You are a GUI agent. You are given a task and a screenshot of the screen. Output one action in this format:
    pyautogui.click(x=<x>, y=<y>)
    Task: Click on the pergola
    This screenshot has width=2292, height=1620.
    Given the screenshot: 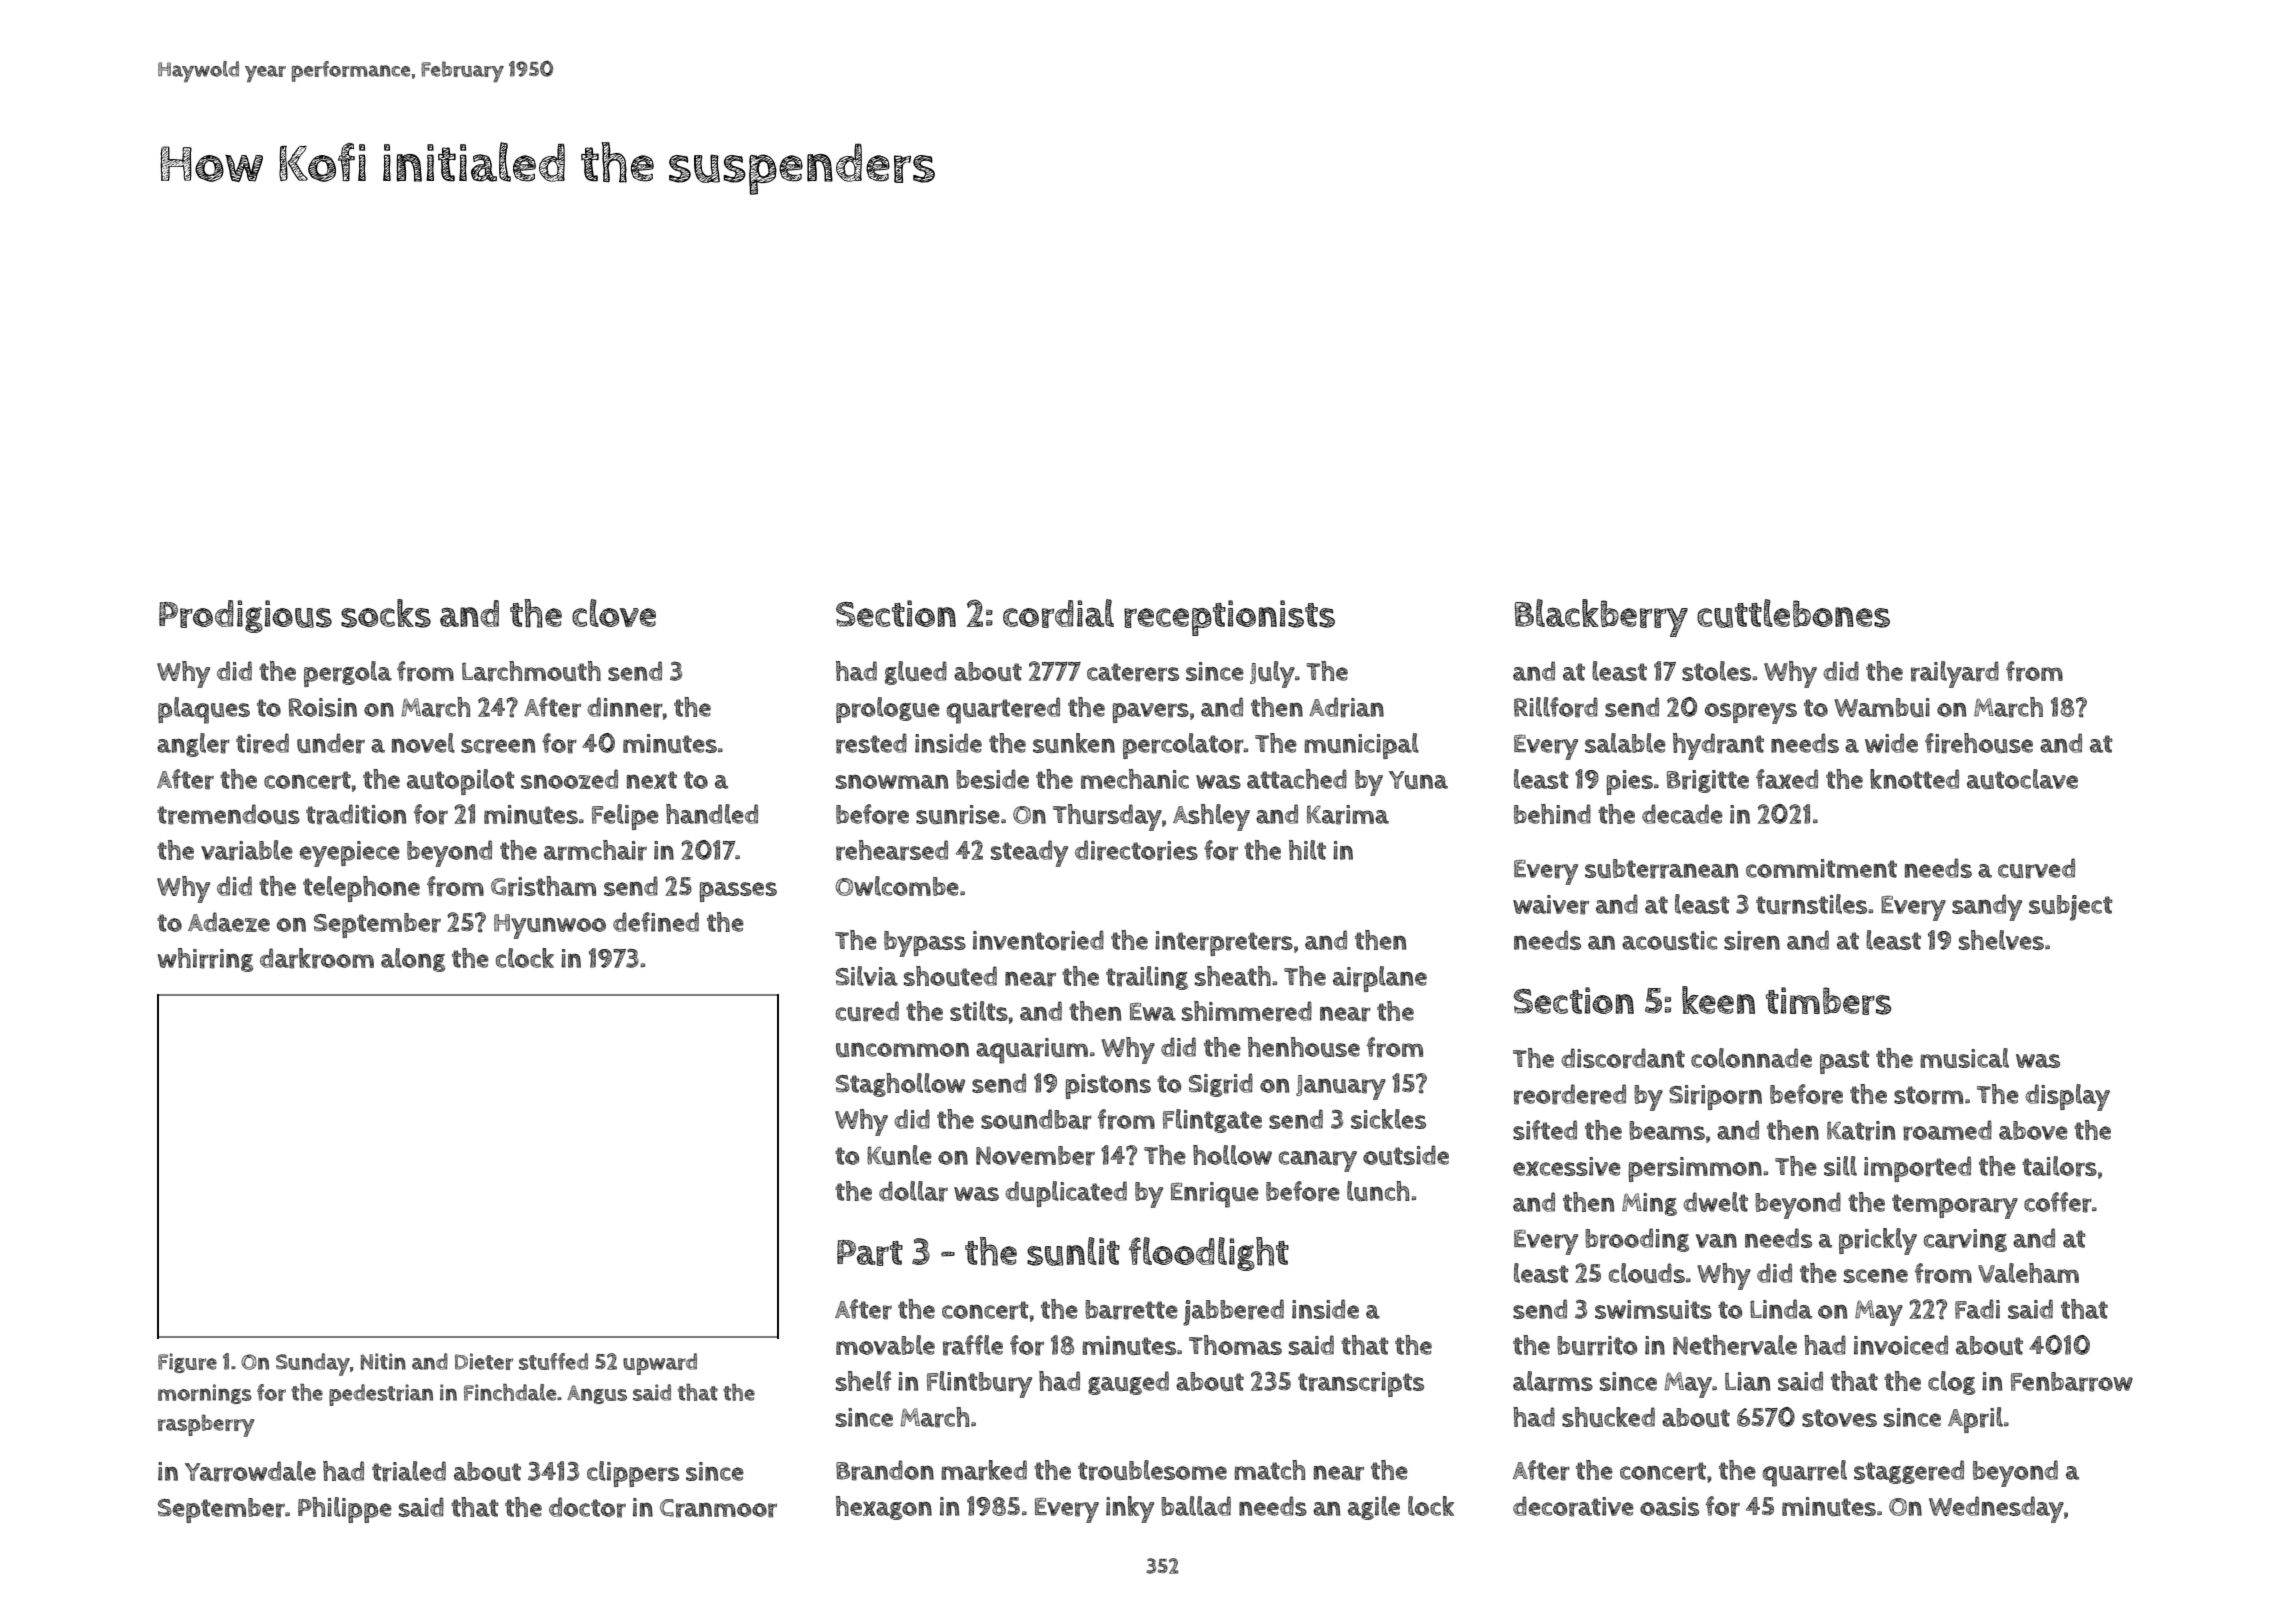 What is the action you would take?
    pyautogui.click(x=348, y=674)
